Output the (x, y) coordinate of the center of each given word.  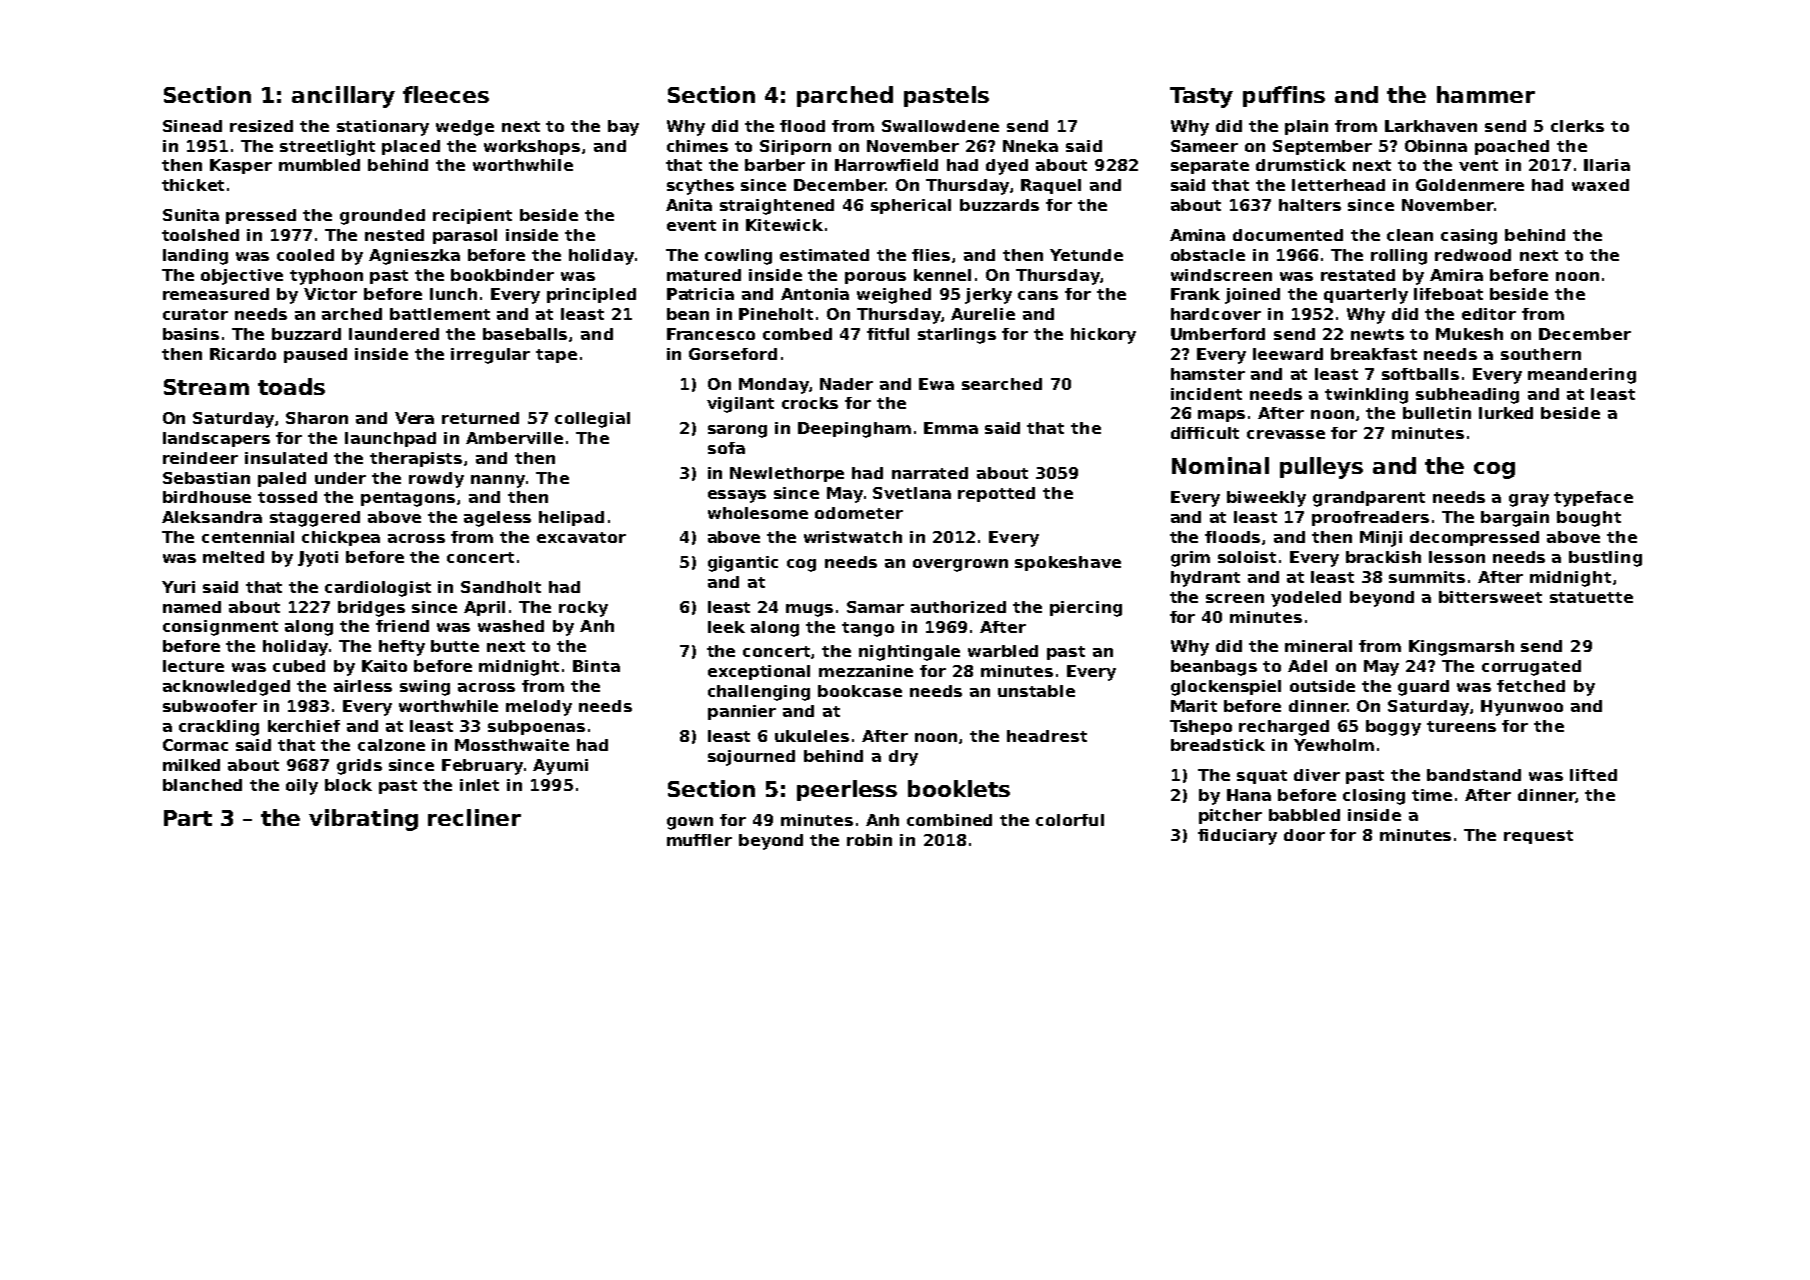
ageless (497, 519)
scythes (700, 187)
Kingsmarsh (1461, 648)
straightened (777, 207)
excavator (581, 537)
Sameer (1204, 146)
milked (191, 765)
